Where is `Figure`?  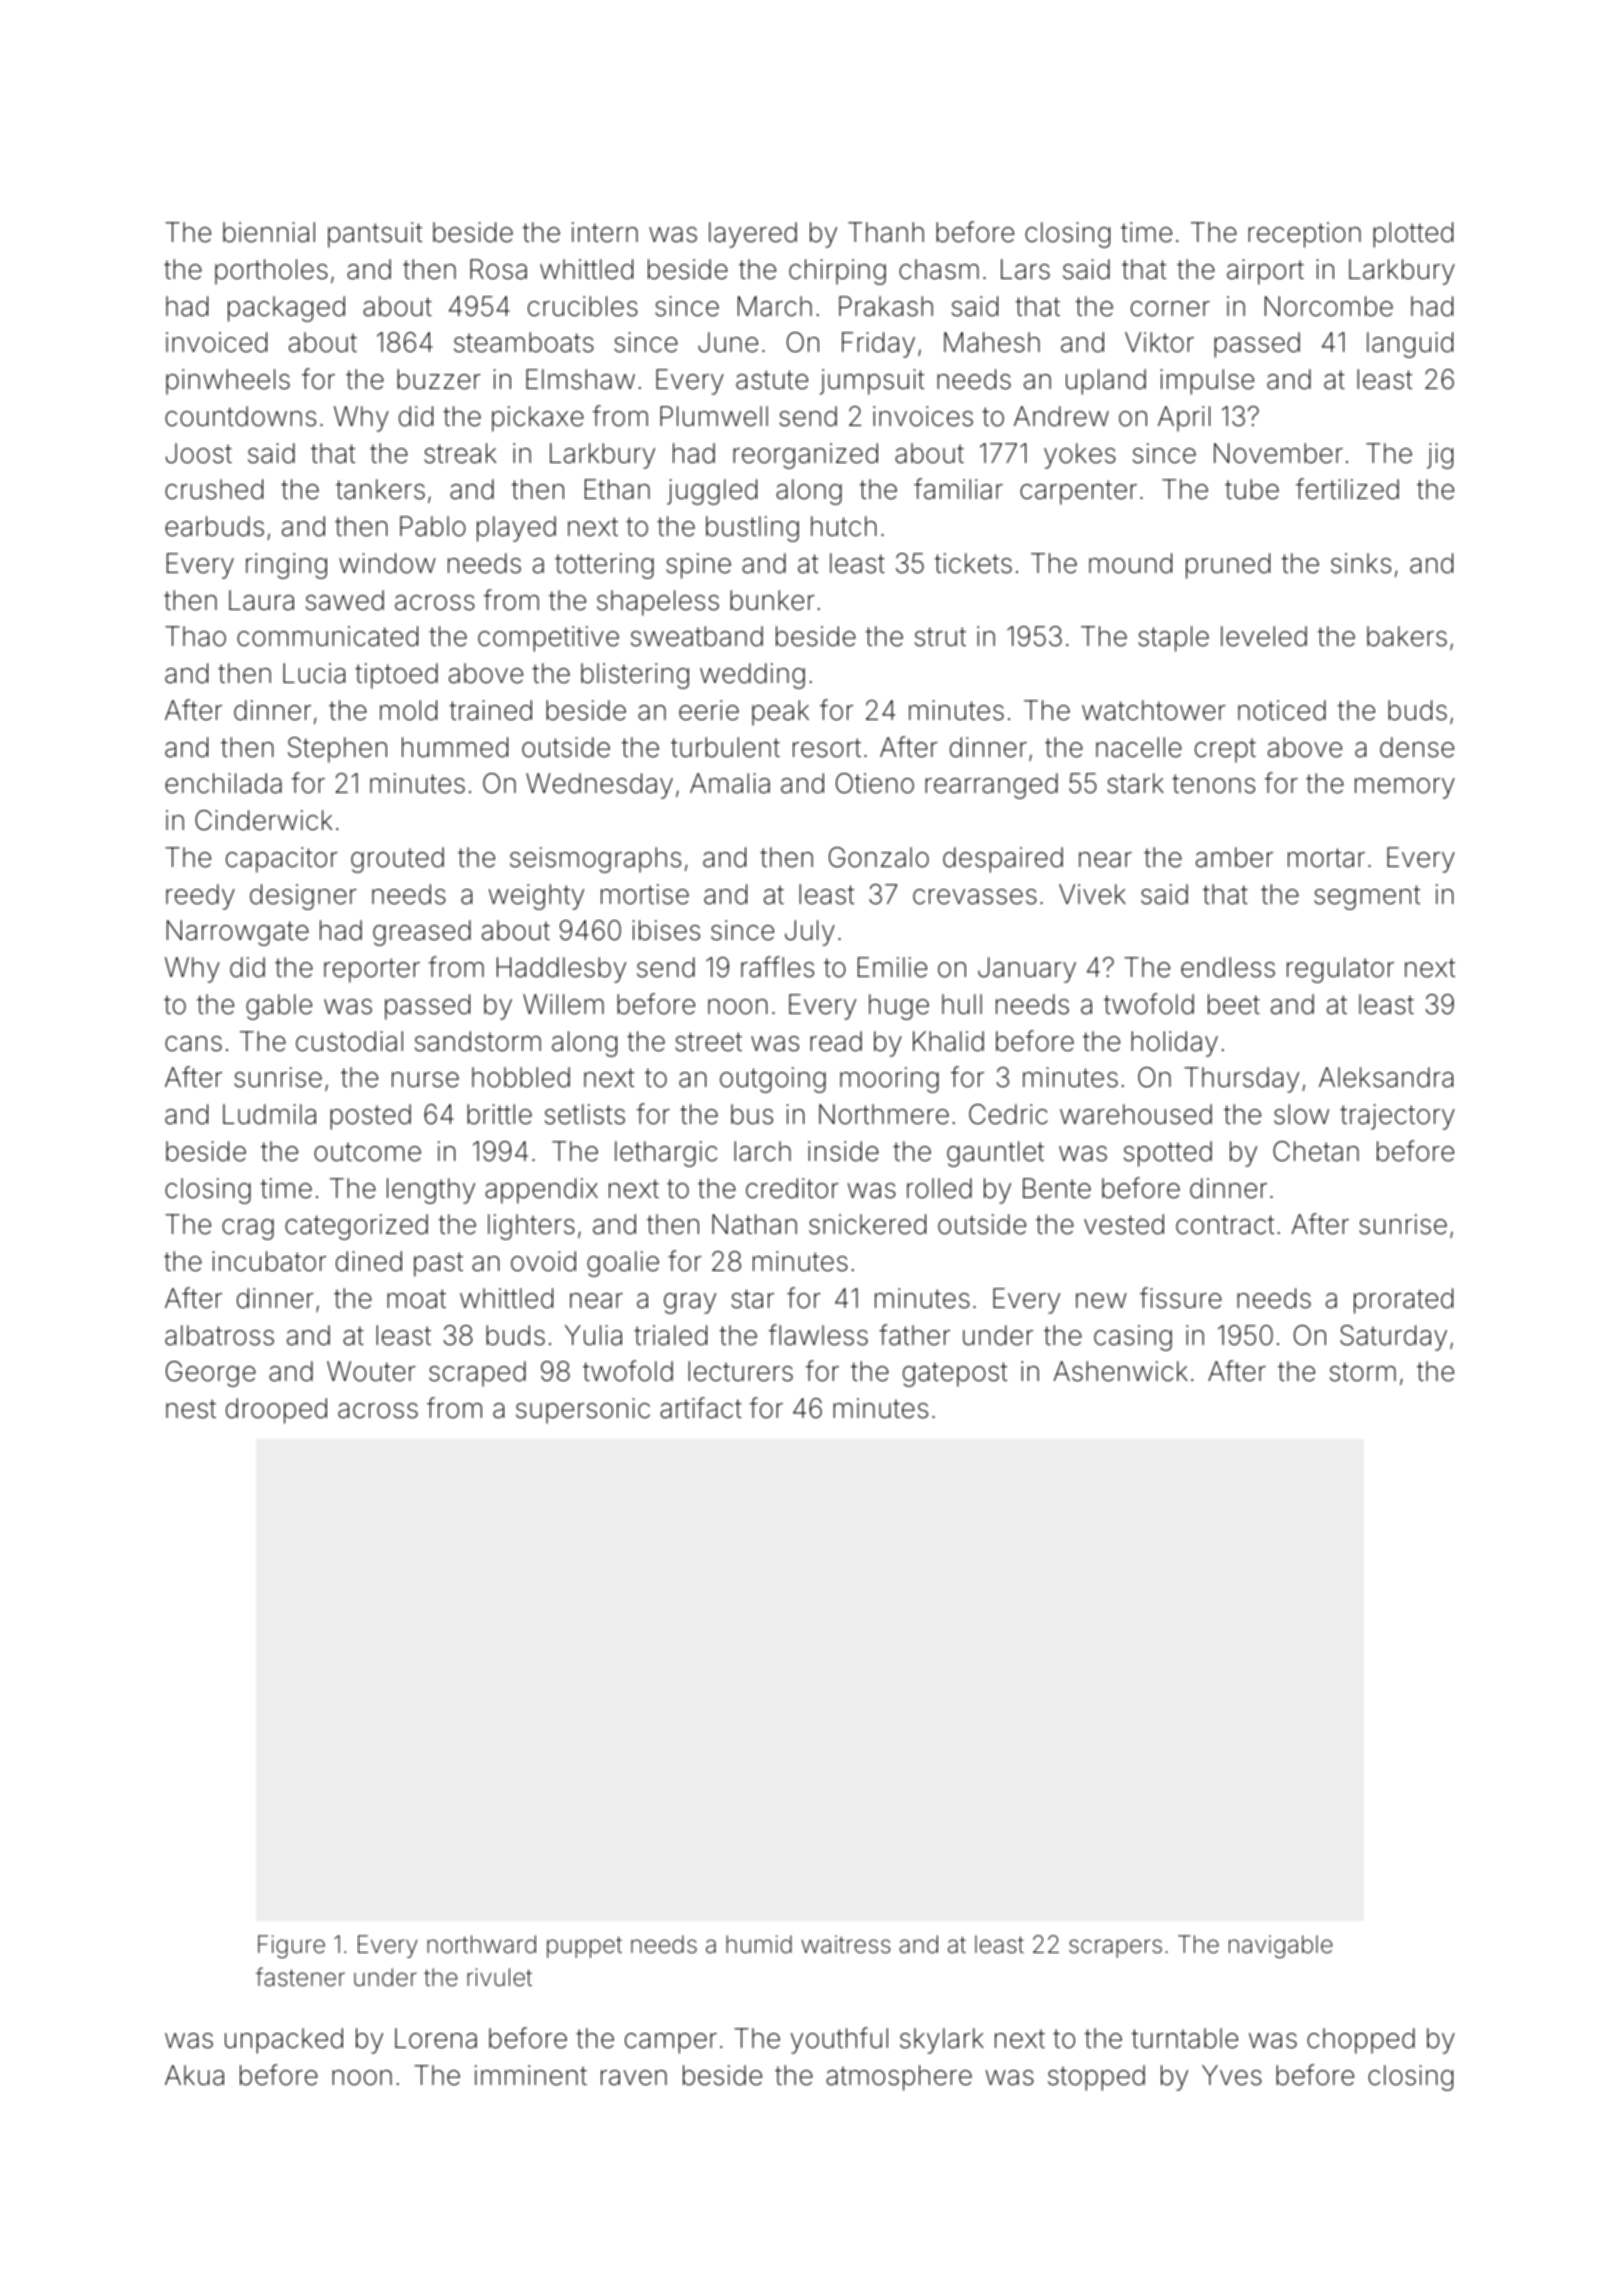 Figure is located at coordinates (291, 1946).
